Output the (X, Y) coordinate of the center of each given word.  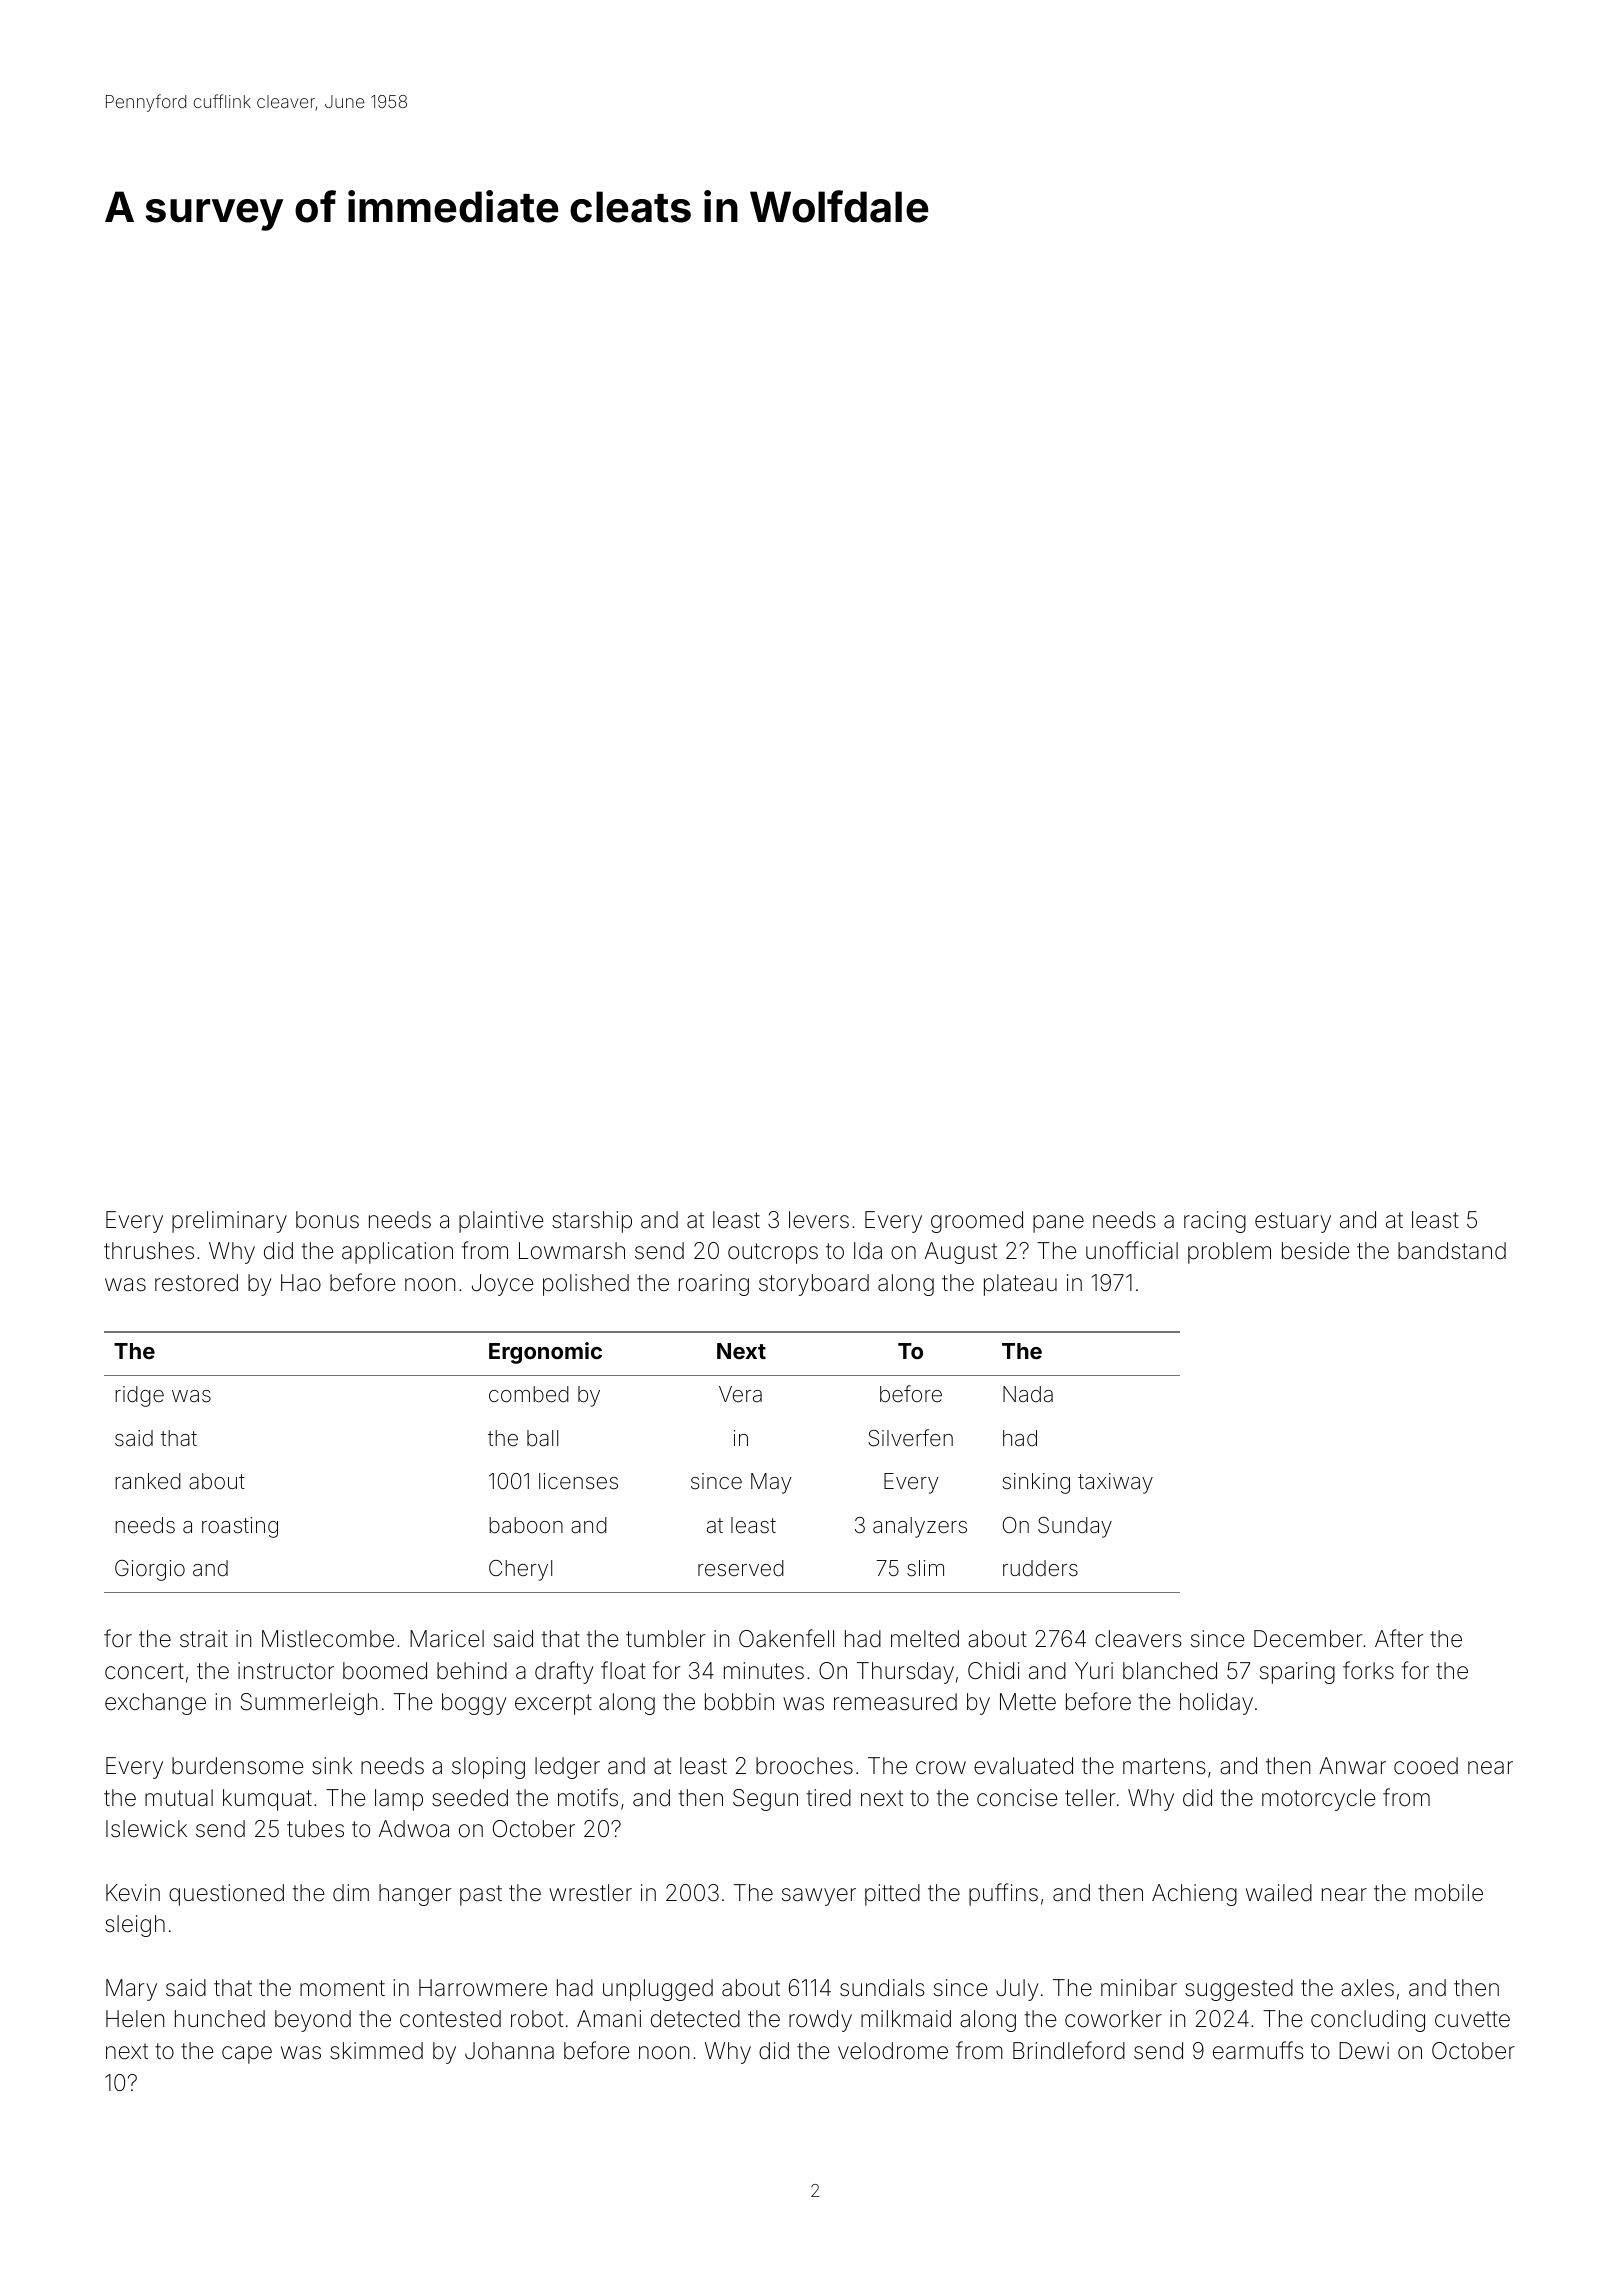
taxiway (1115, 1483)
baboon (526, 1525)
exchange (155, 1704)
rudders (1040, 1568)
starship (592, 1222)
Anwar (1352, 1766)
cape (247, 2055)
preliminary (229, 1222)
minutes (764, 1671)
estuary (1293, 1222)
